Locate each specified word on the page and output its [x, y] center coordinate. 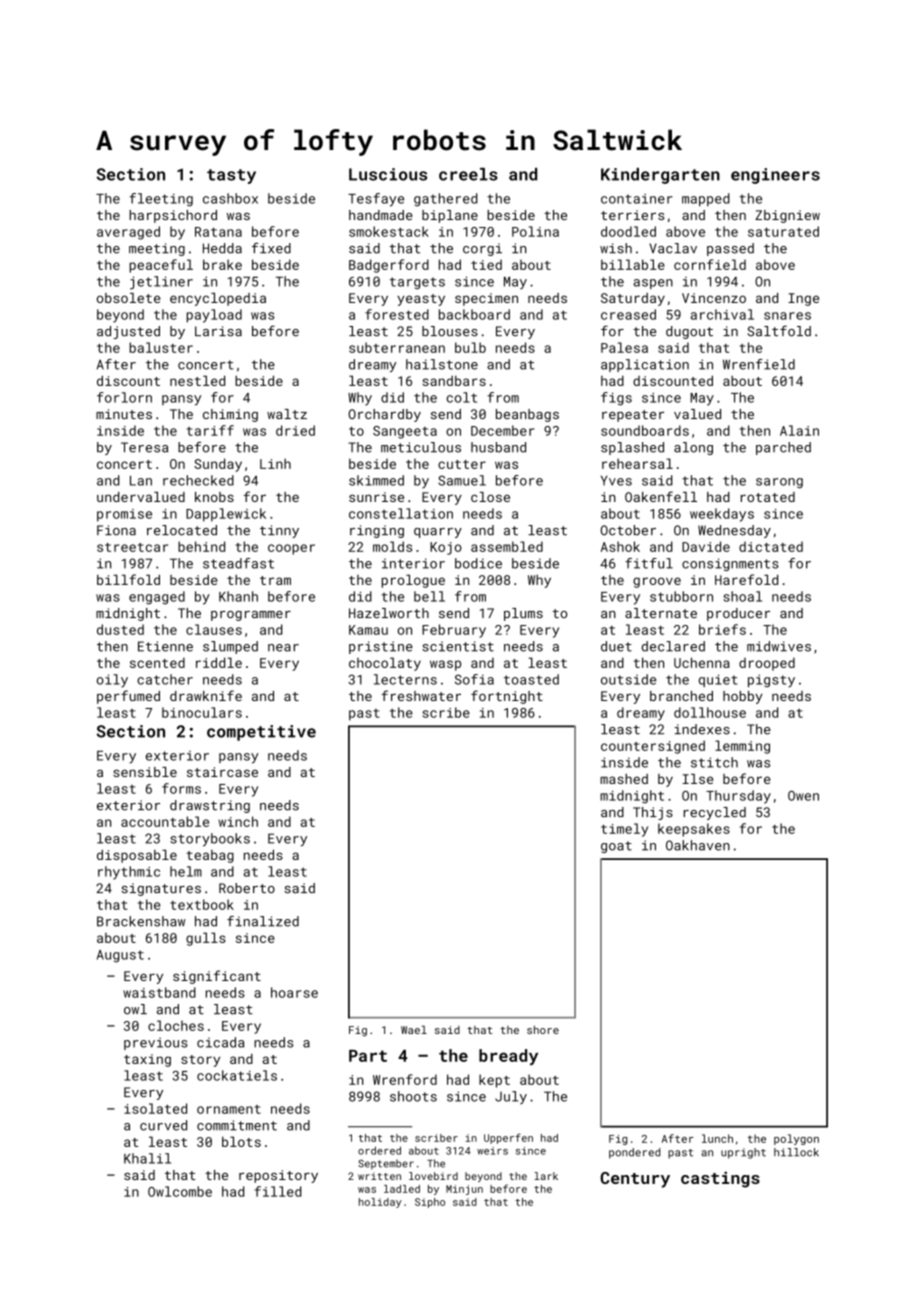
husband [498, 447]
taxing [147, 1060]
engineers [775, 176]
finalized [263, 921]
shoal [742, 596]
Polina [535, 231]
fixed [271, 248]
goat [616, 847]
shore [543, 1030]
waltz [287, 414]
